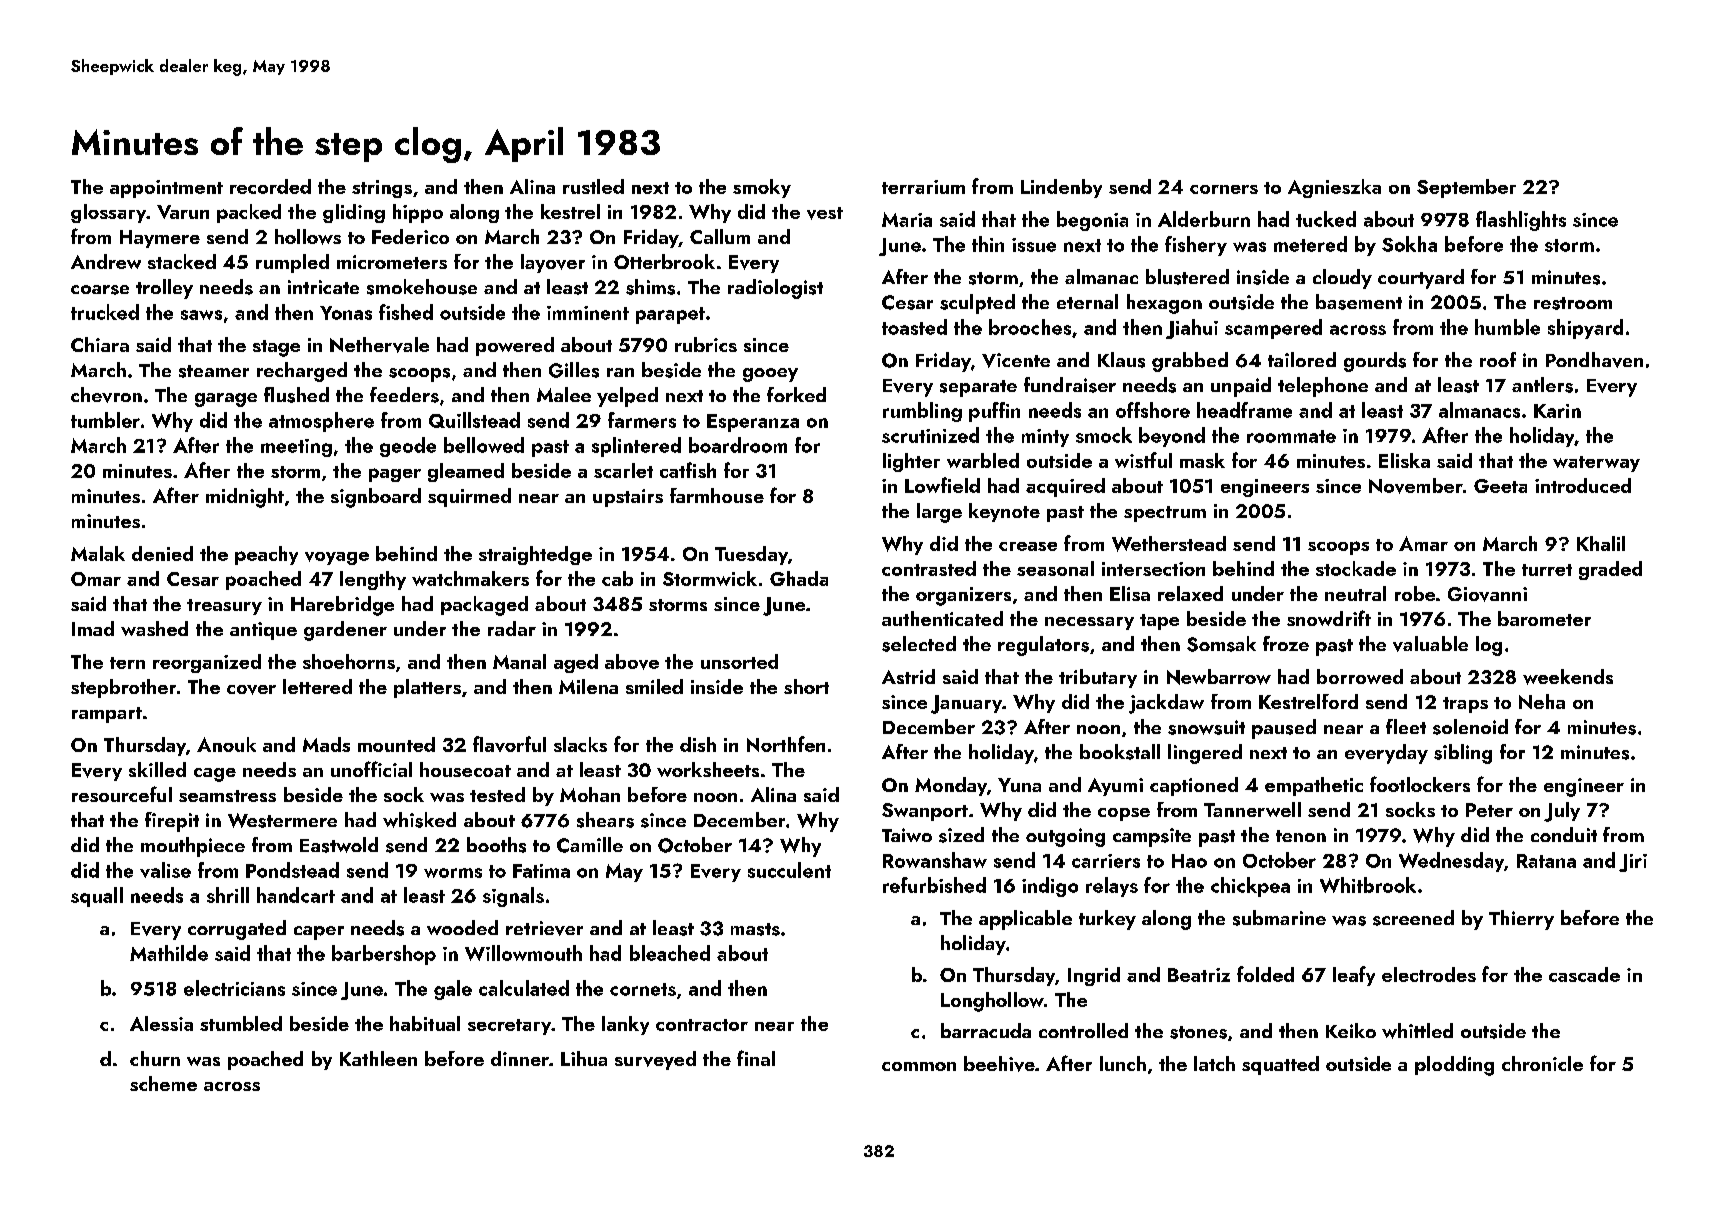  What do you see at coordinates (234, 988) in the screenshot?
I see `electricians` at bounding box center [234, 988].
